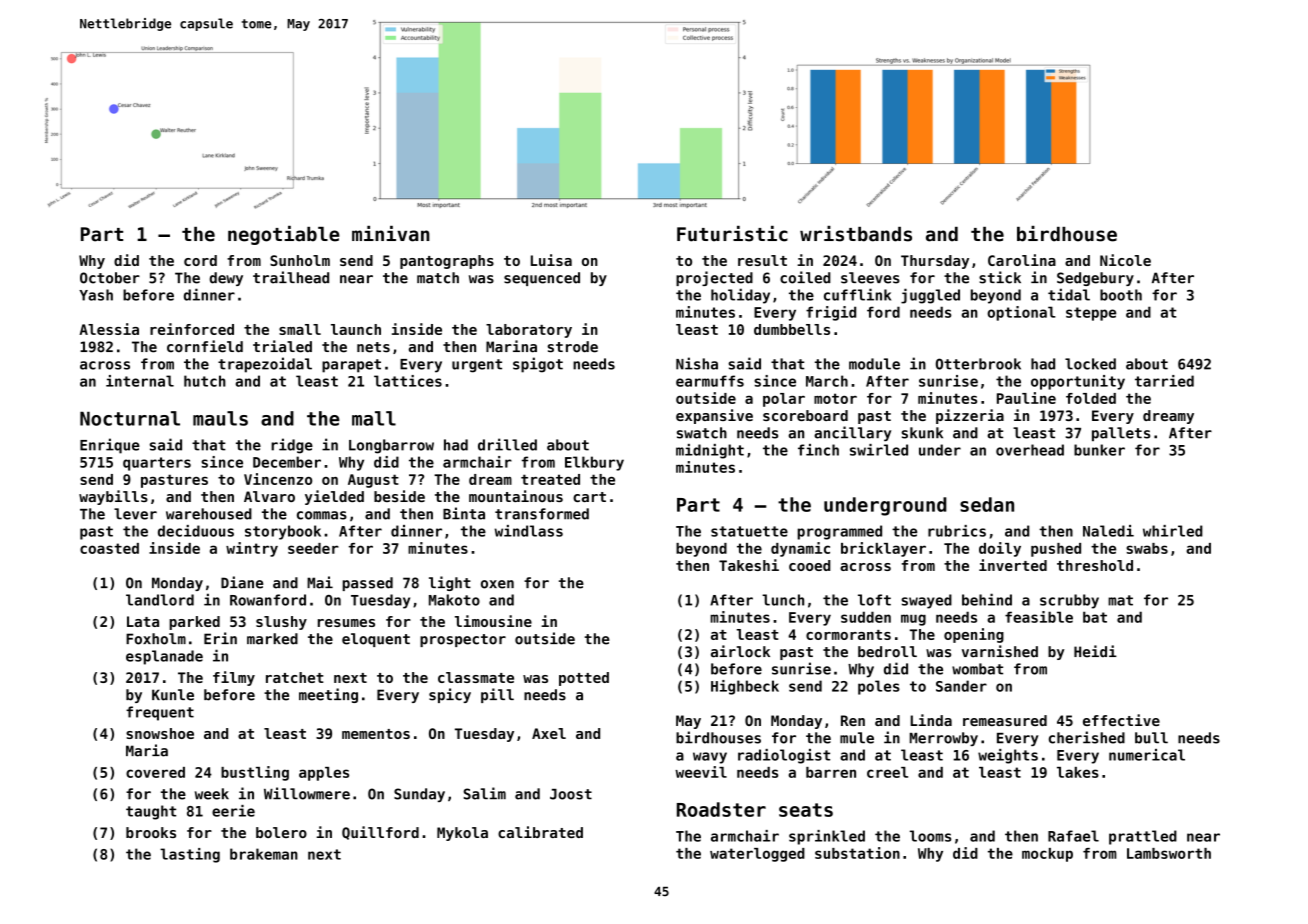 This page has width=1308, height=924. I want to click on cormorants, so click(848, 635).
